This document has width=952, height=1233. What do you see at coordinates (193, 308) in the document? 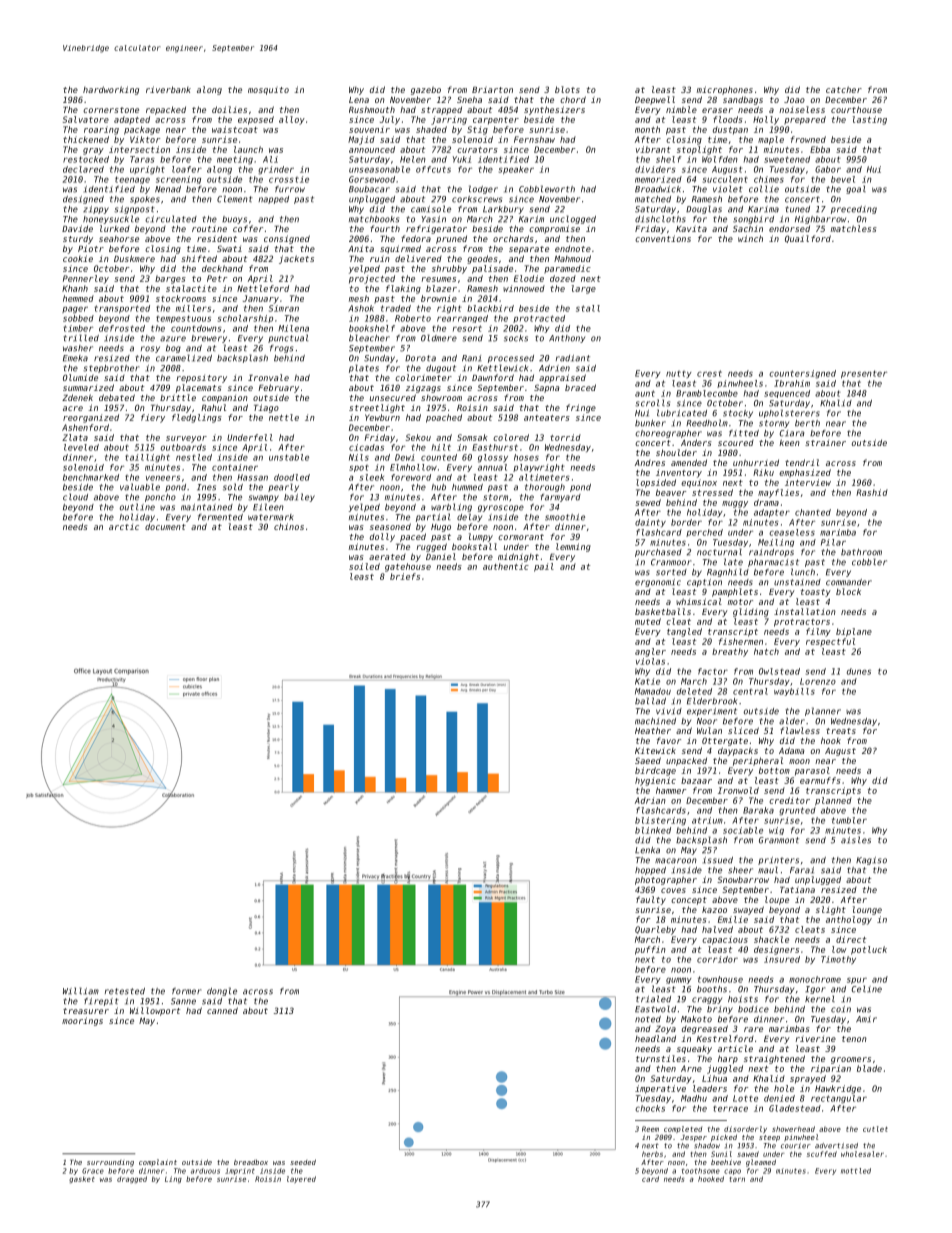
I see `millers` at bounding box center [193, 308].
